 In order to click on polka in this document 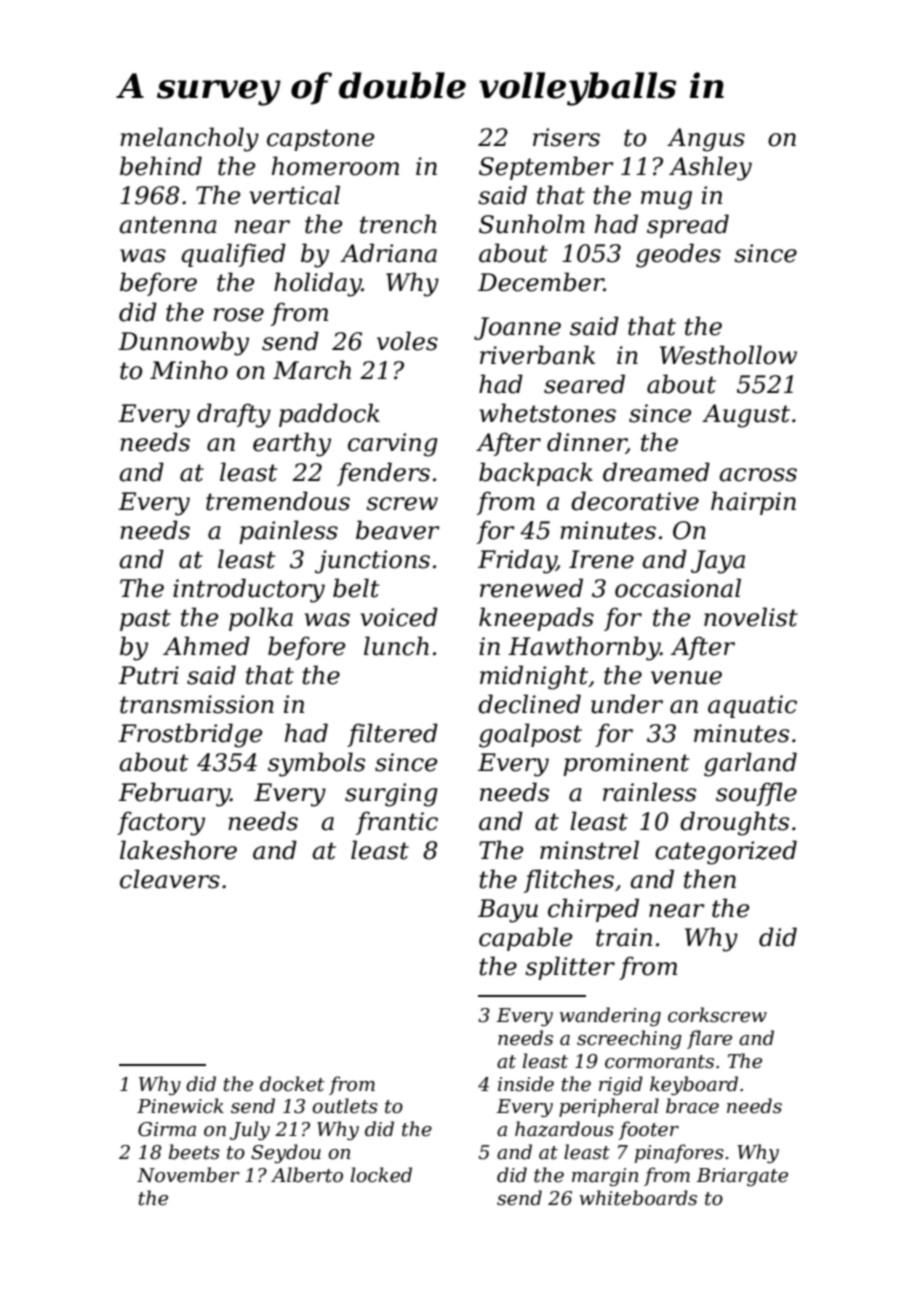, I will do `click(261, 619)`.
